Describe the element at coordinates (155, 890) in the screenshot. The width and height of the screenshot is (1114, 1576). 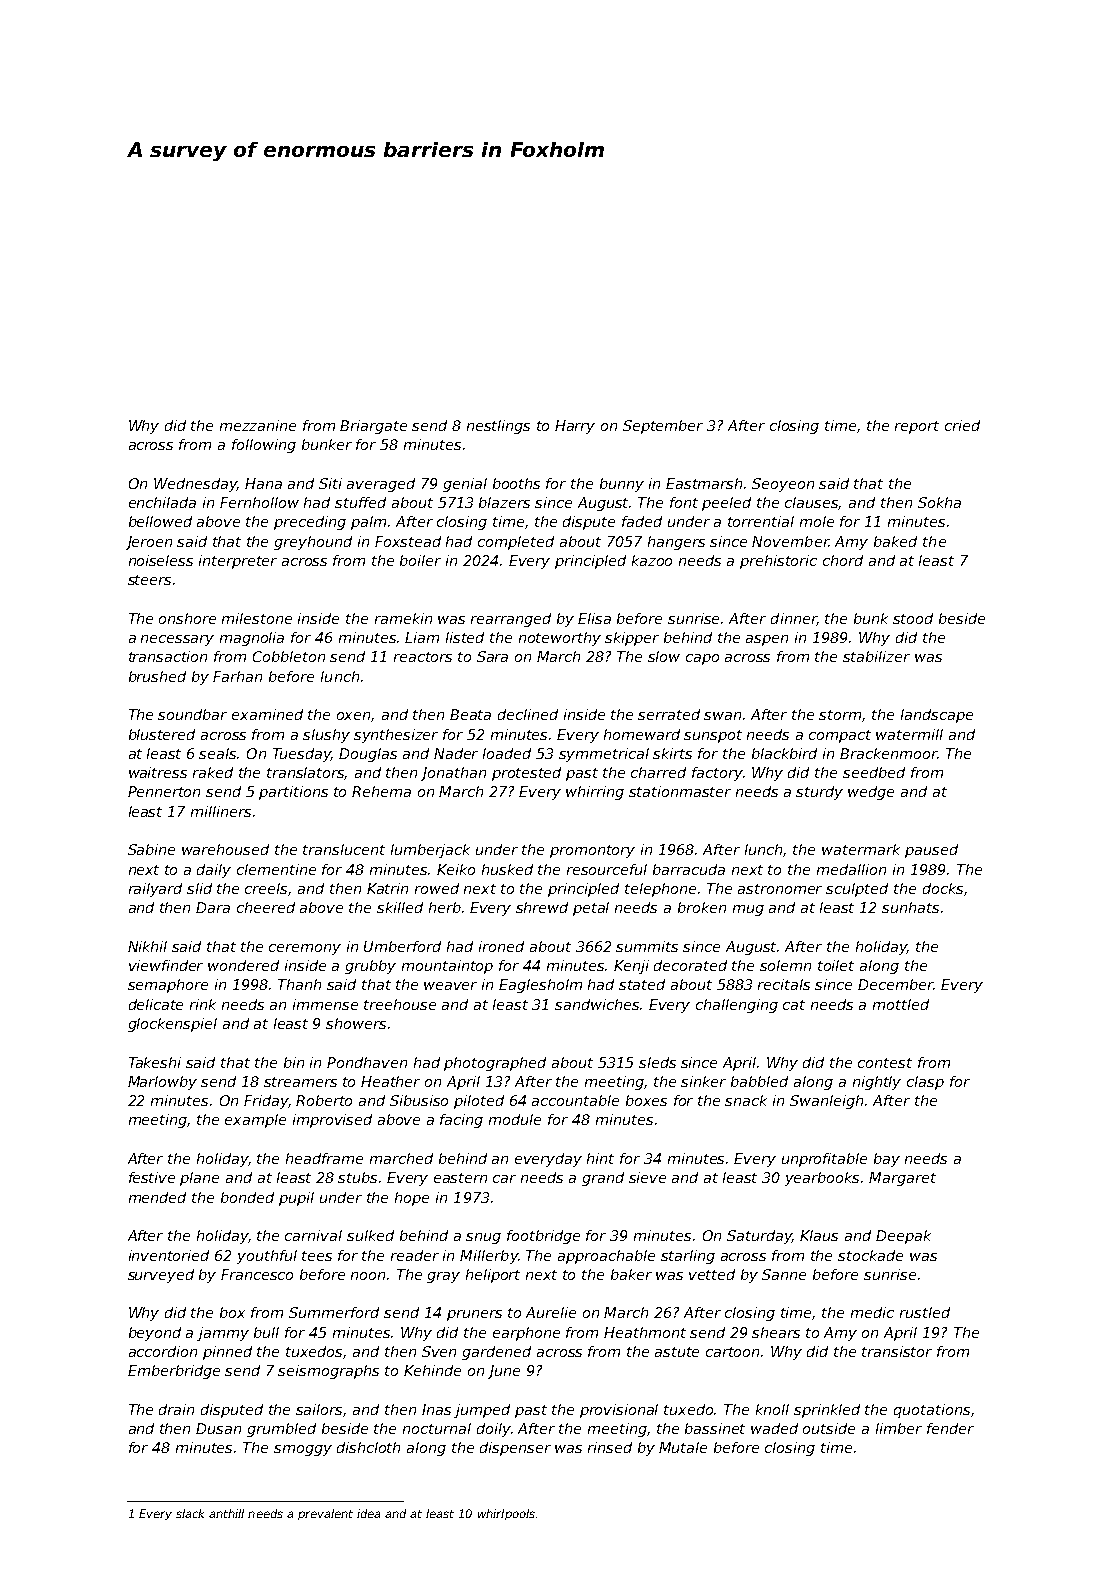
I see `railyard` at that location.
